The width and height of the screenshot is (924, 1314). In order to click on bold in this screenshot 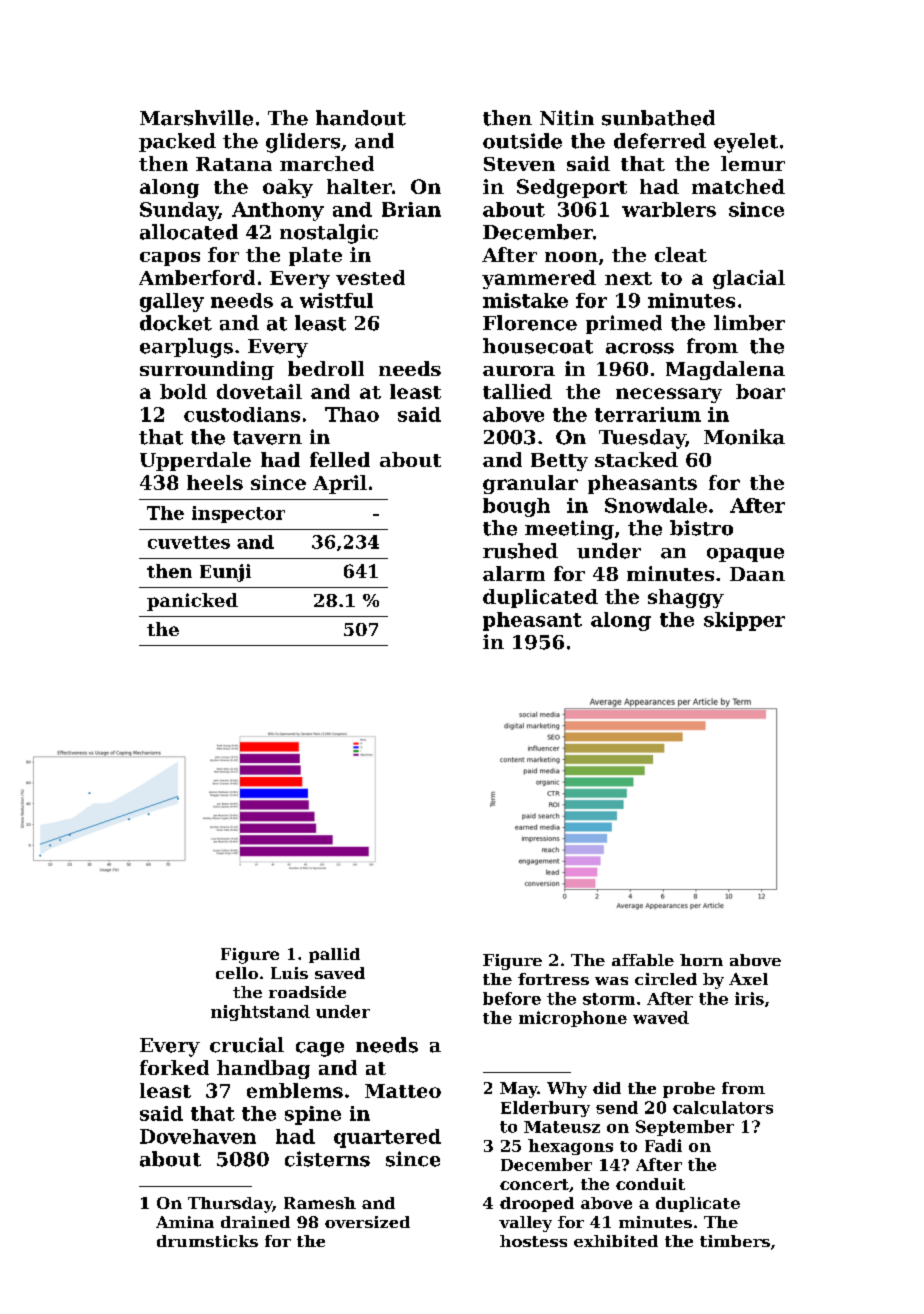, I will do `click(183, 391)`.
